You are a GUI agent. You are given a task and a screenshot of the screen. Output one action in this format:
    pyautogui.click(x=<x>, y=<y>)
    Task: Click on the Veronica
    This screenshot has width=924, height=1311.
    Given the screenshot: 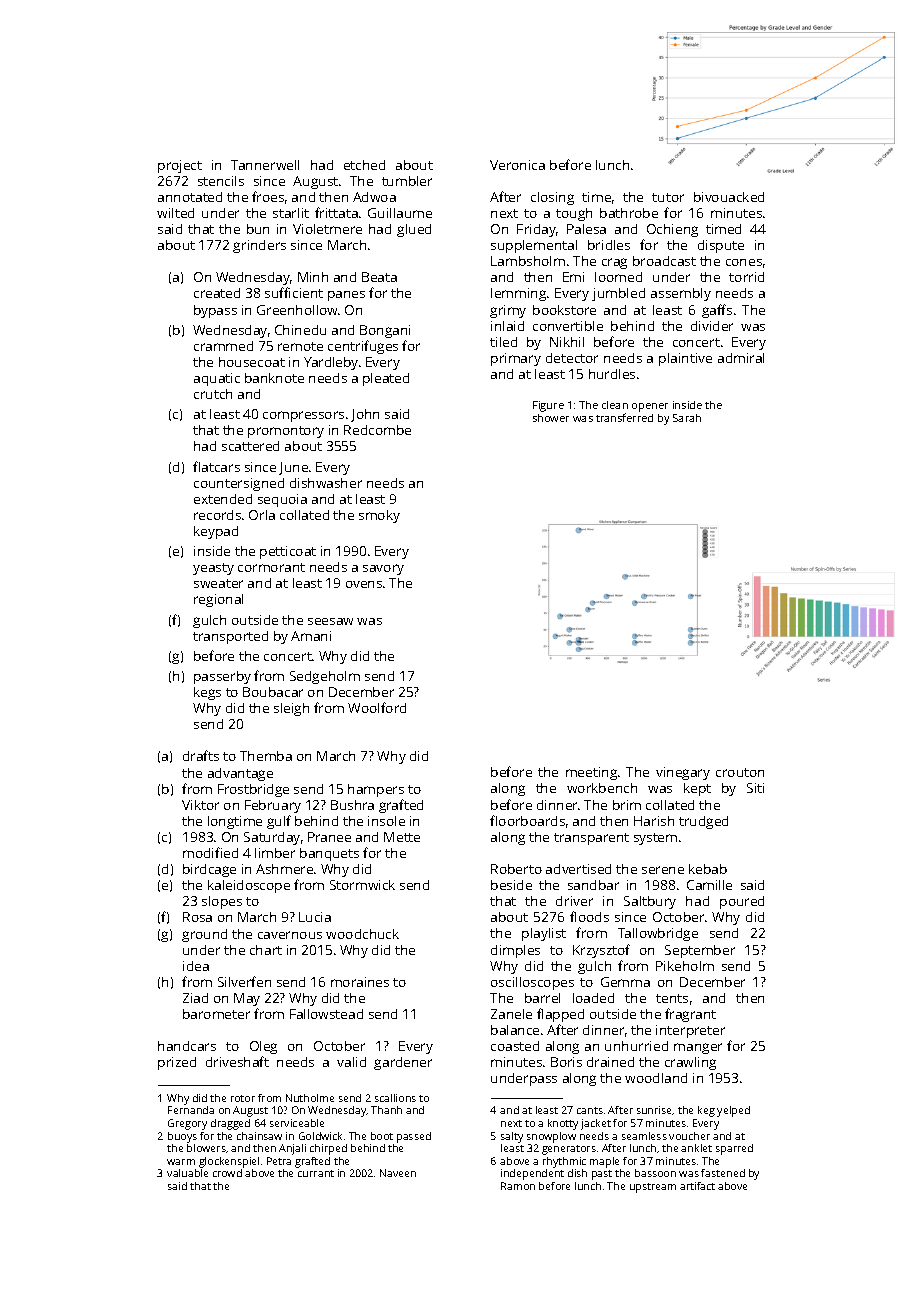 What is the action you would take?
    pyautogui.click(x=517, y=165)
